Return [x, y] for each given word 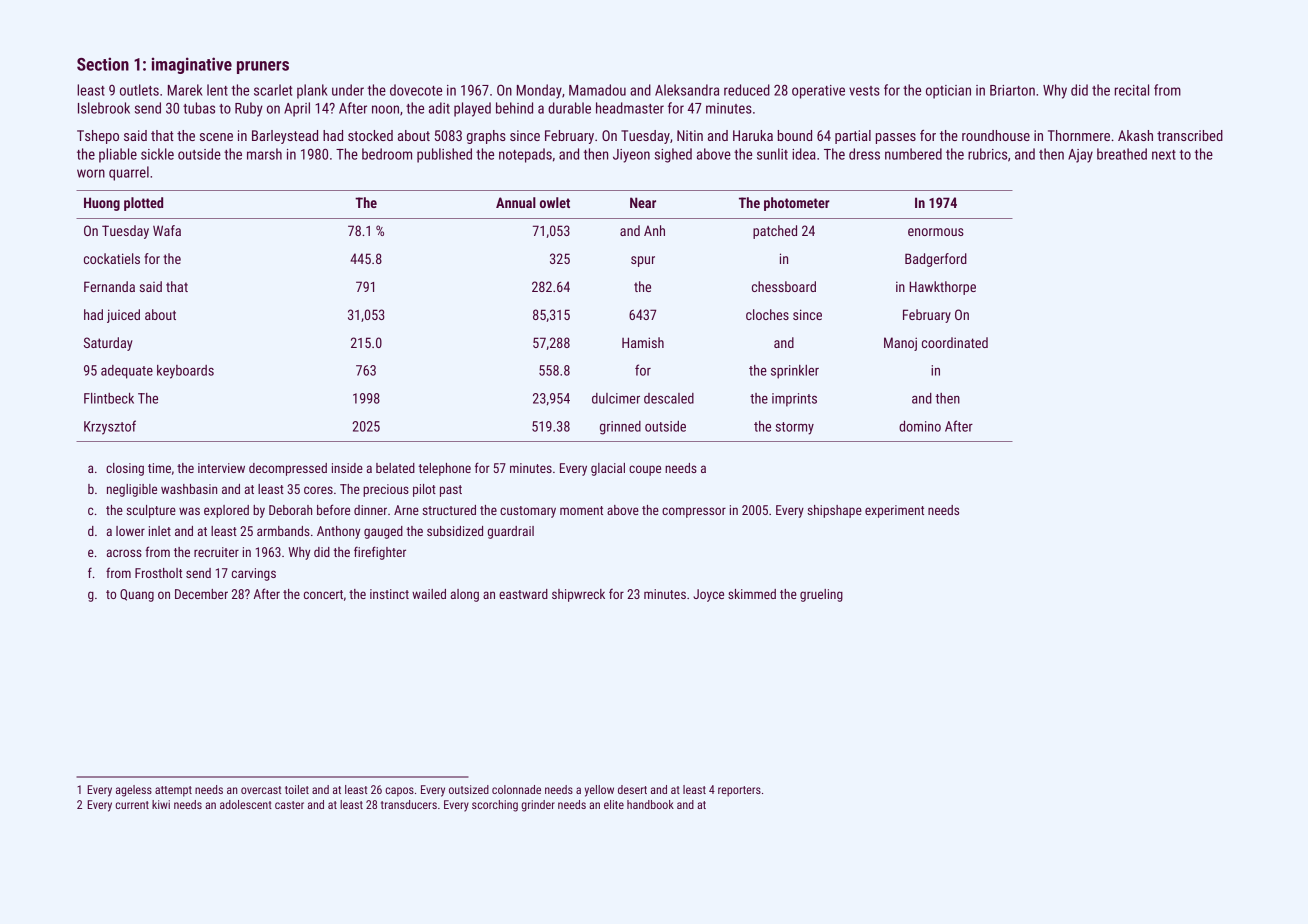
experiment [894, 511]
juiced [123, 316]
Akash [1135, 135]
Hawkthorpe [942, 288]
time [159, 468]
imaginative [192, 65]
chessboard [784, 286]
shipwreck [578, 595]
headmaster [630, 108]
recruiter [216, 552]
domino [920, 426]
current [132, 805]
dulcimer [616, 398]
